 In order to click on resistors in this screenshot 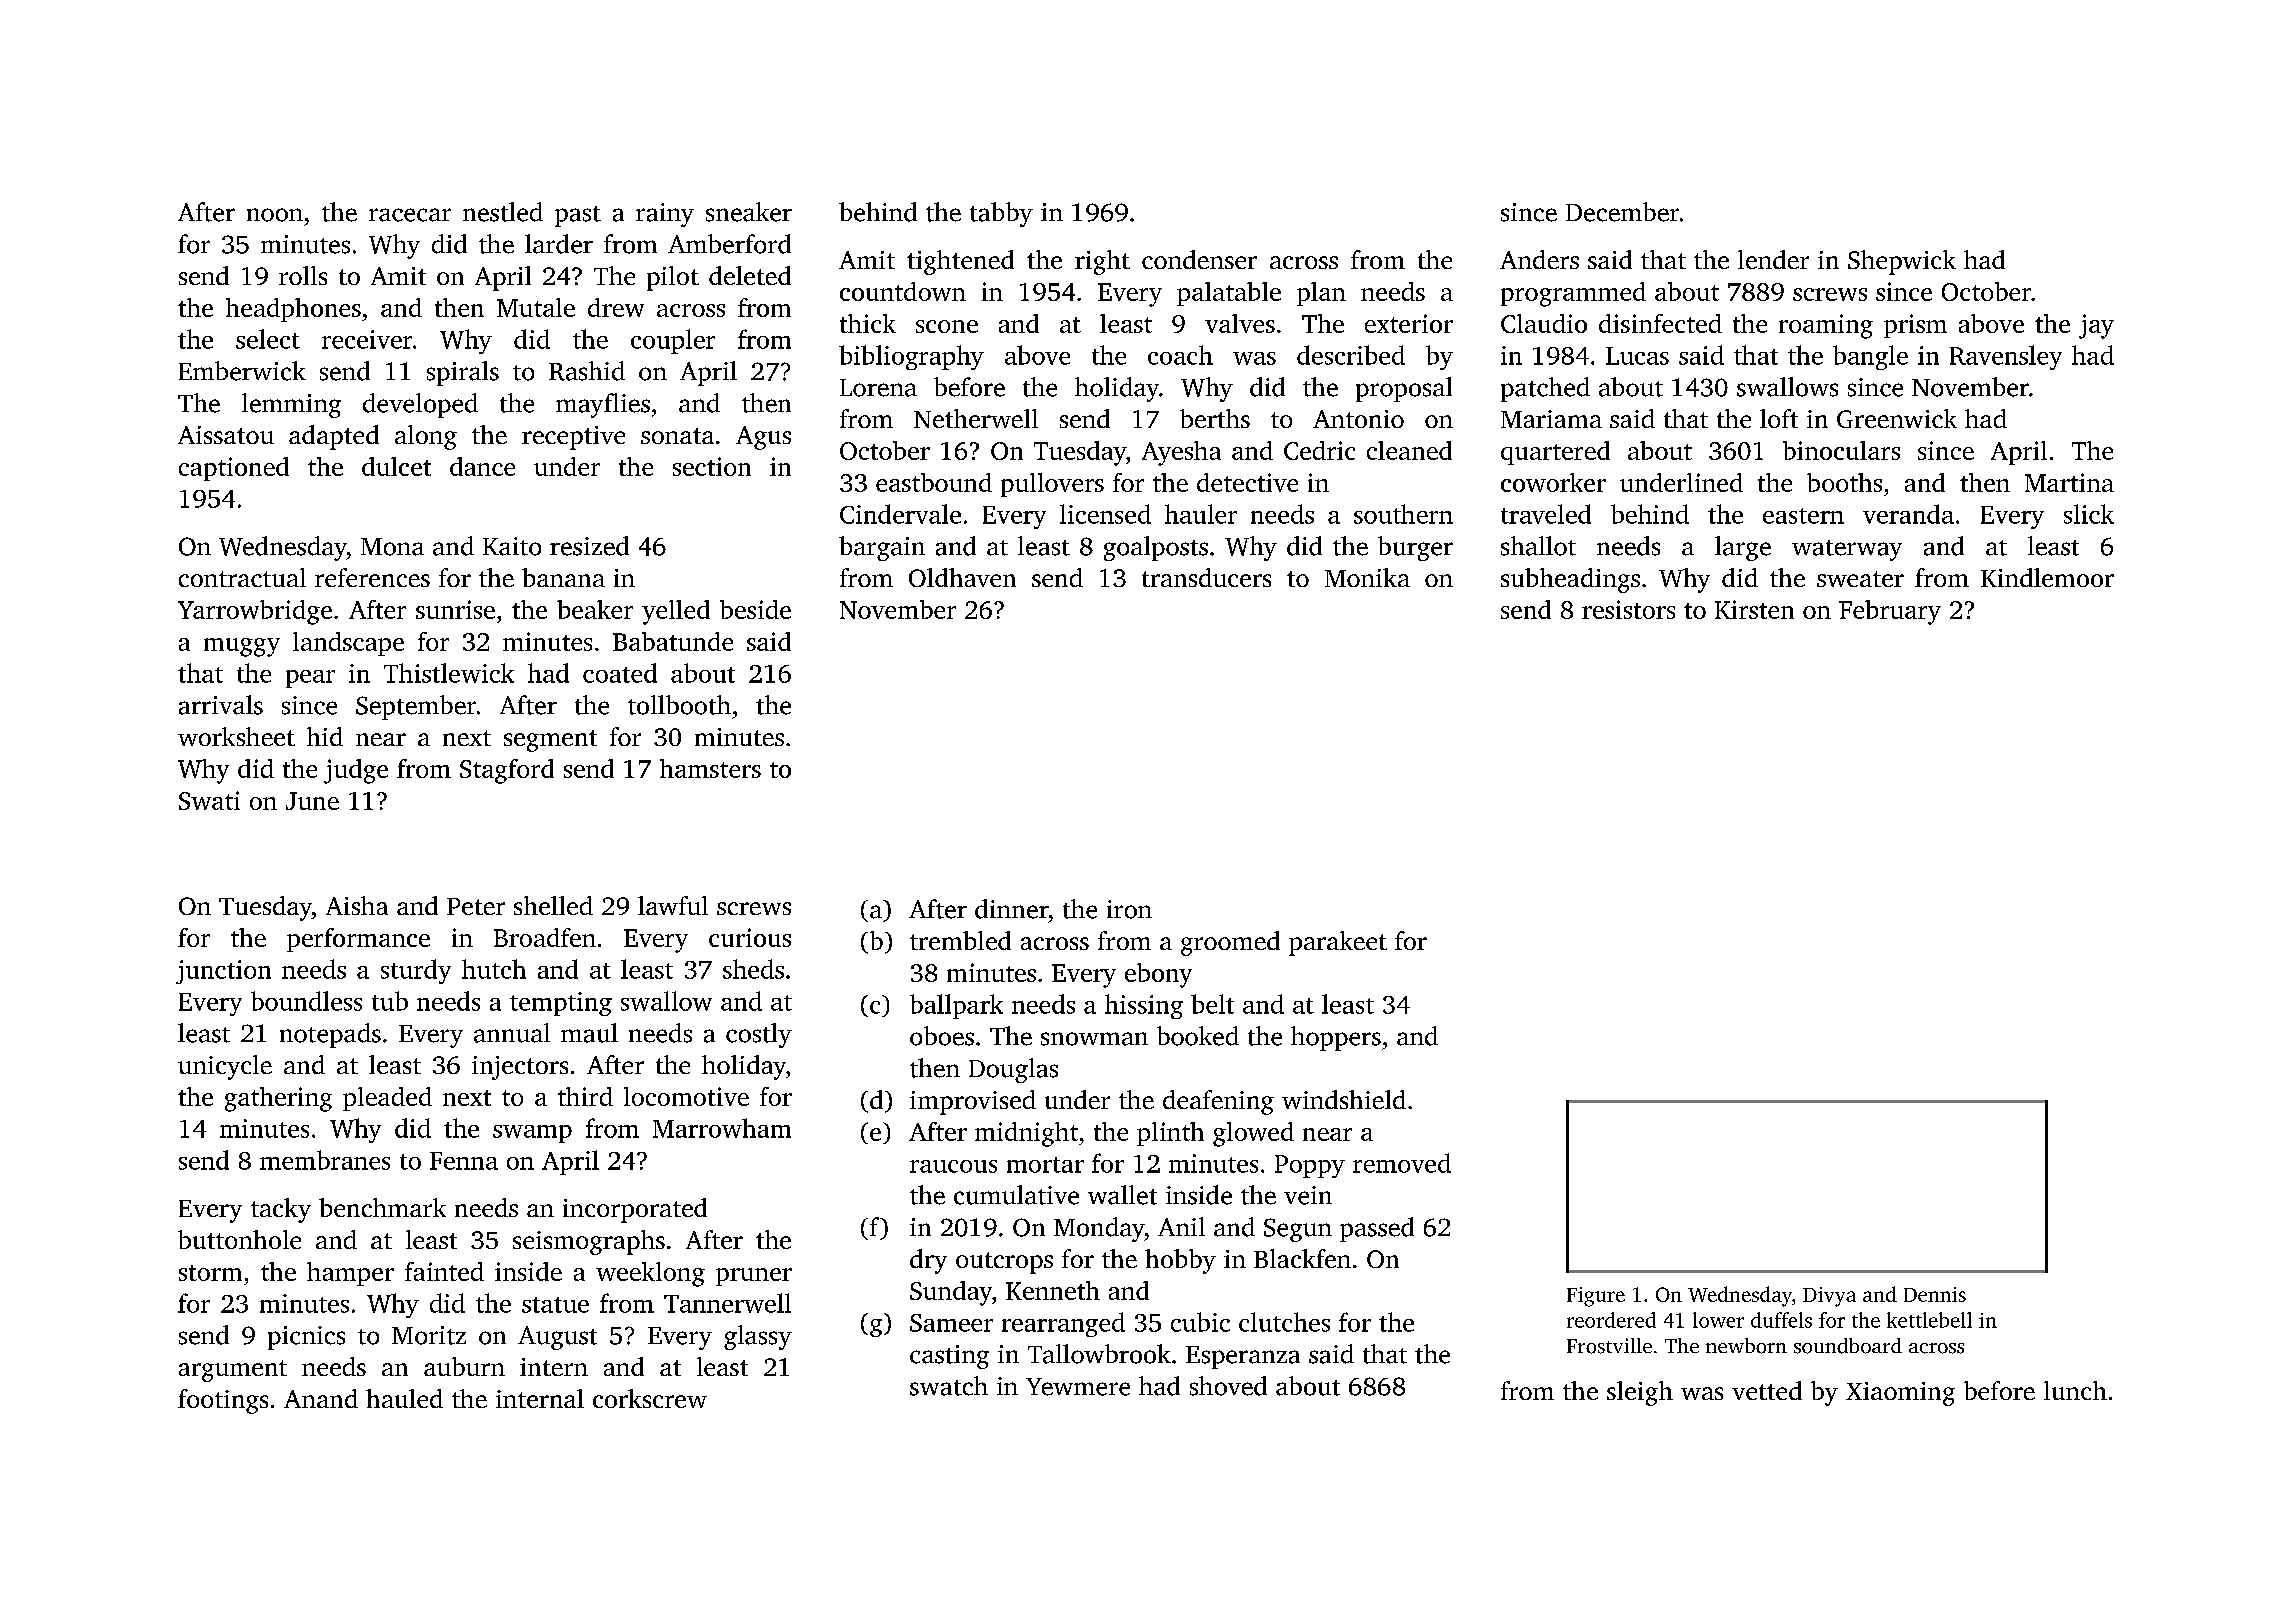, I will do `click(1628, 609)`.
